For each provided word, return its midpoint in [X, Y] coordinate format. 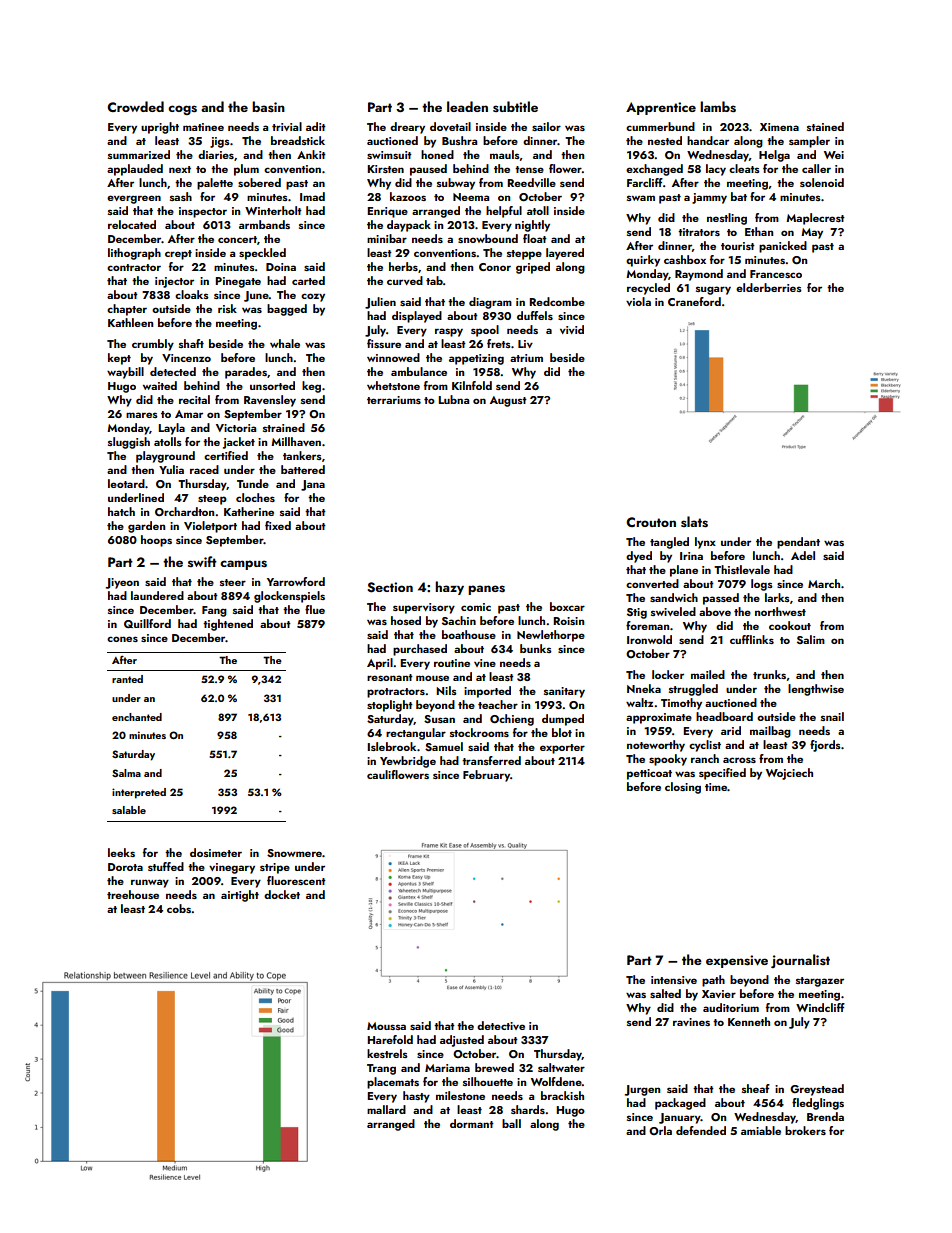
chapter [127, 310]
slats [694, 521]
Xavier [719, 994]
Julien [380, 303]
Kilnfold [472, 385]
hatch [121, 511]
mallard [386, 1109]
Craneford [694, 301]
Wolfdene [556, 1081]
